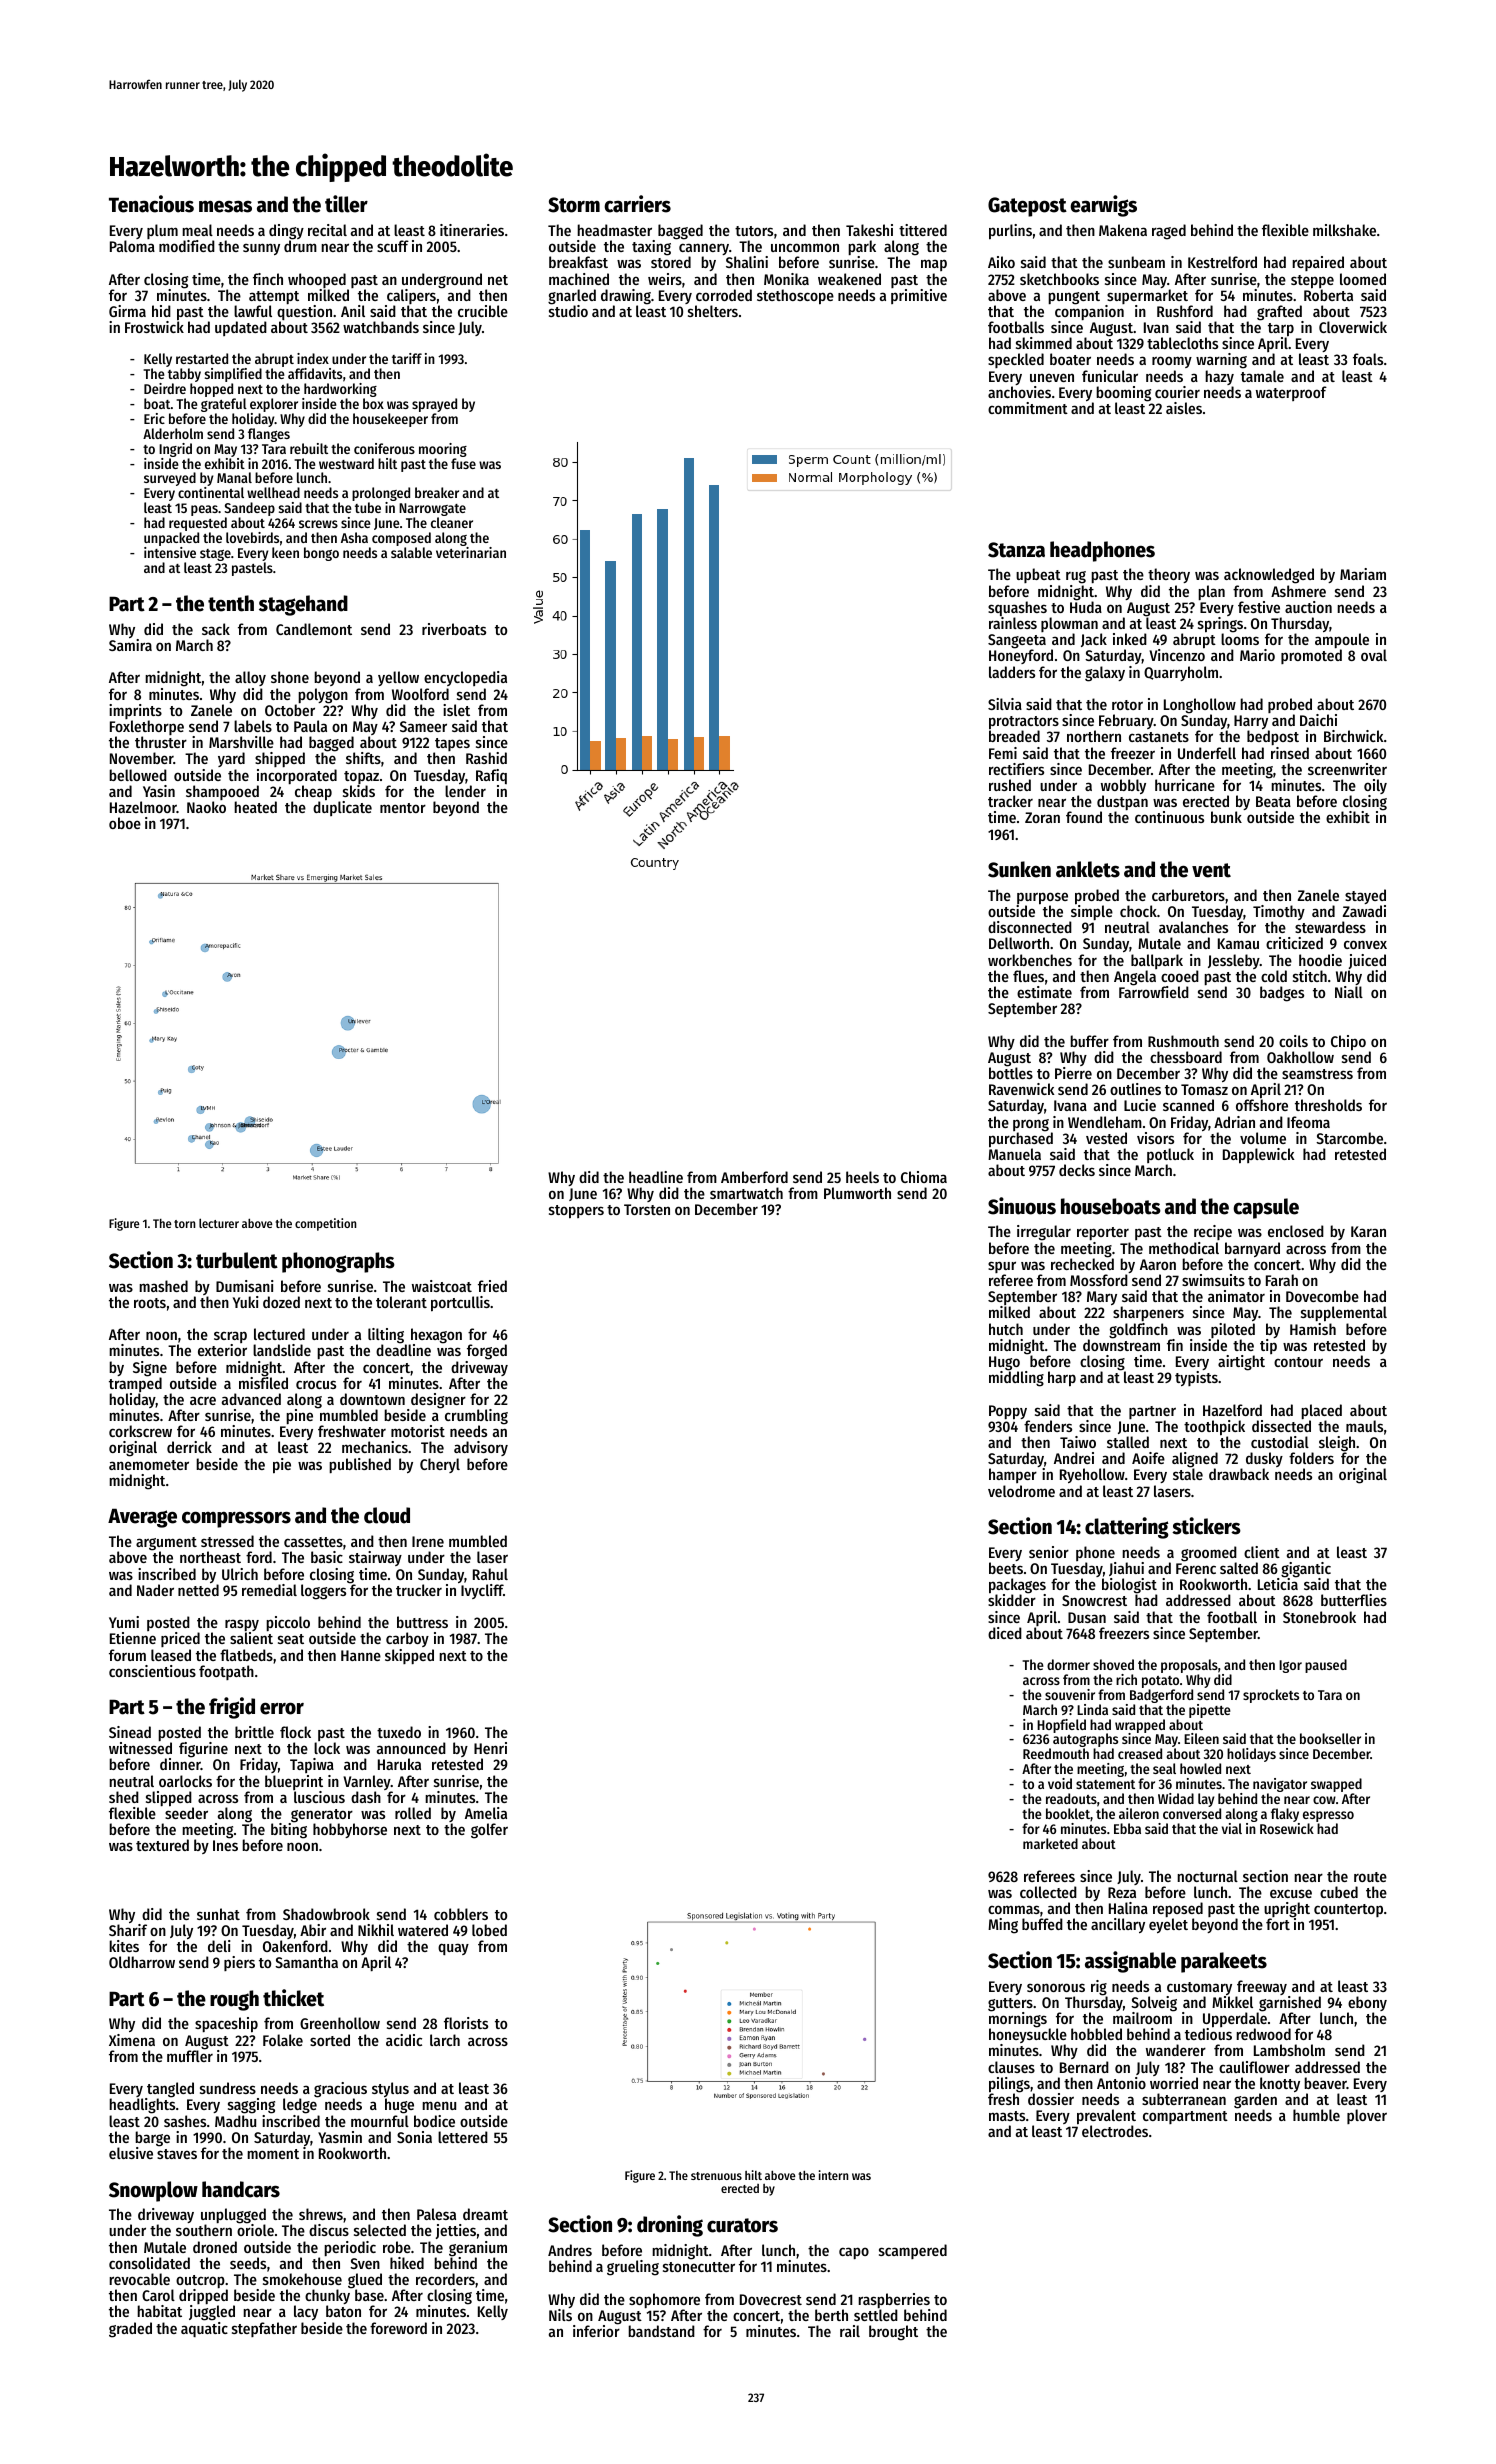 This image has height=2464, width=1496. I want to click on recipe, so click(1213, 1232).
